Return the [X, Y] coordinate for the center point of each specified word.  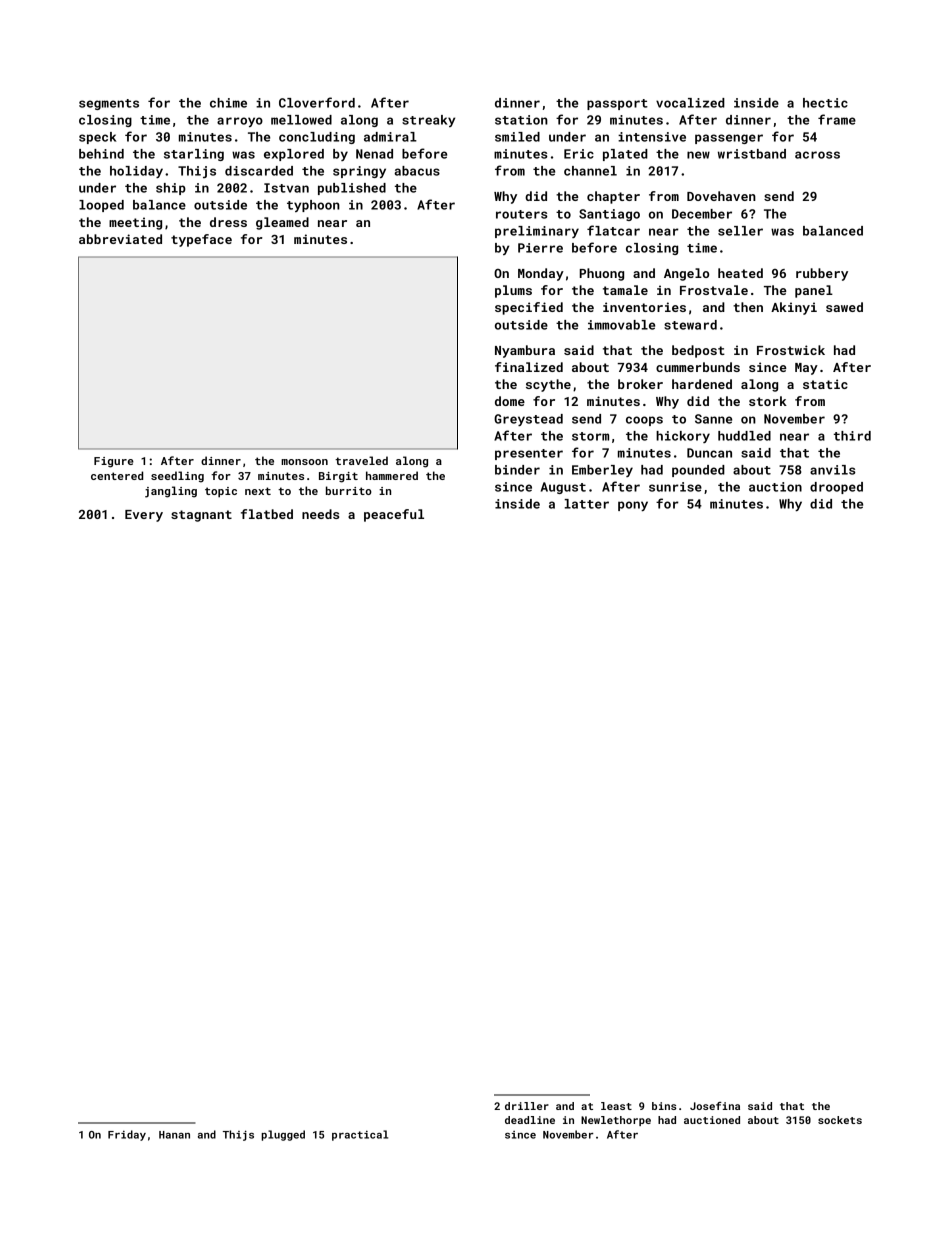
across [817, 155]
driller [527, 1106]
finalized [529, 367]
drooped [836, 488]
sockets [840, 1120]
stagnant [201, 516]
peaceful [394, 515]
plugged [283, 1135]
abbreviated [120, 239]
